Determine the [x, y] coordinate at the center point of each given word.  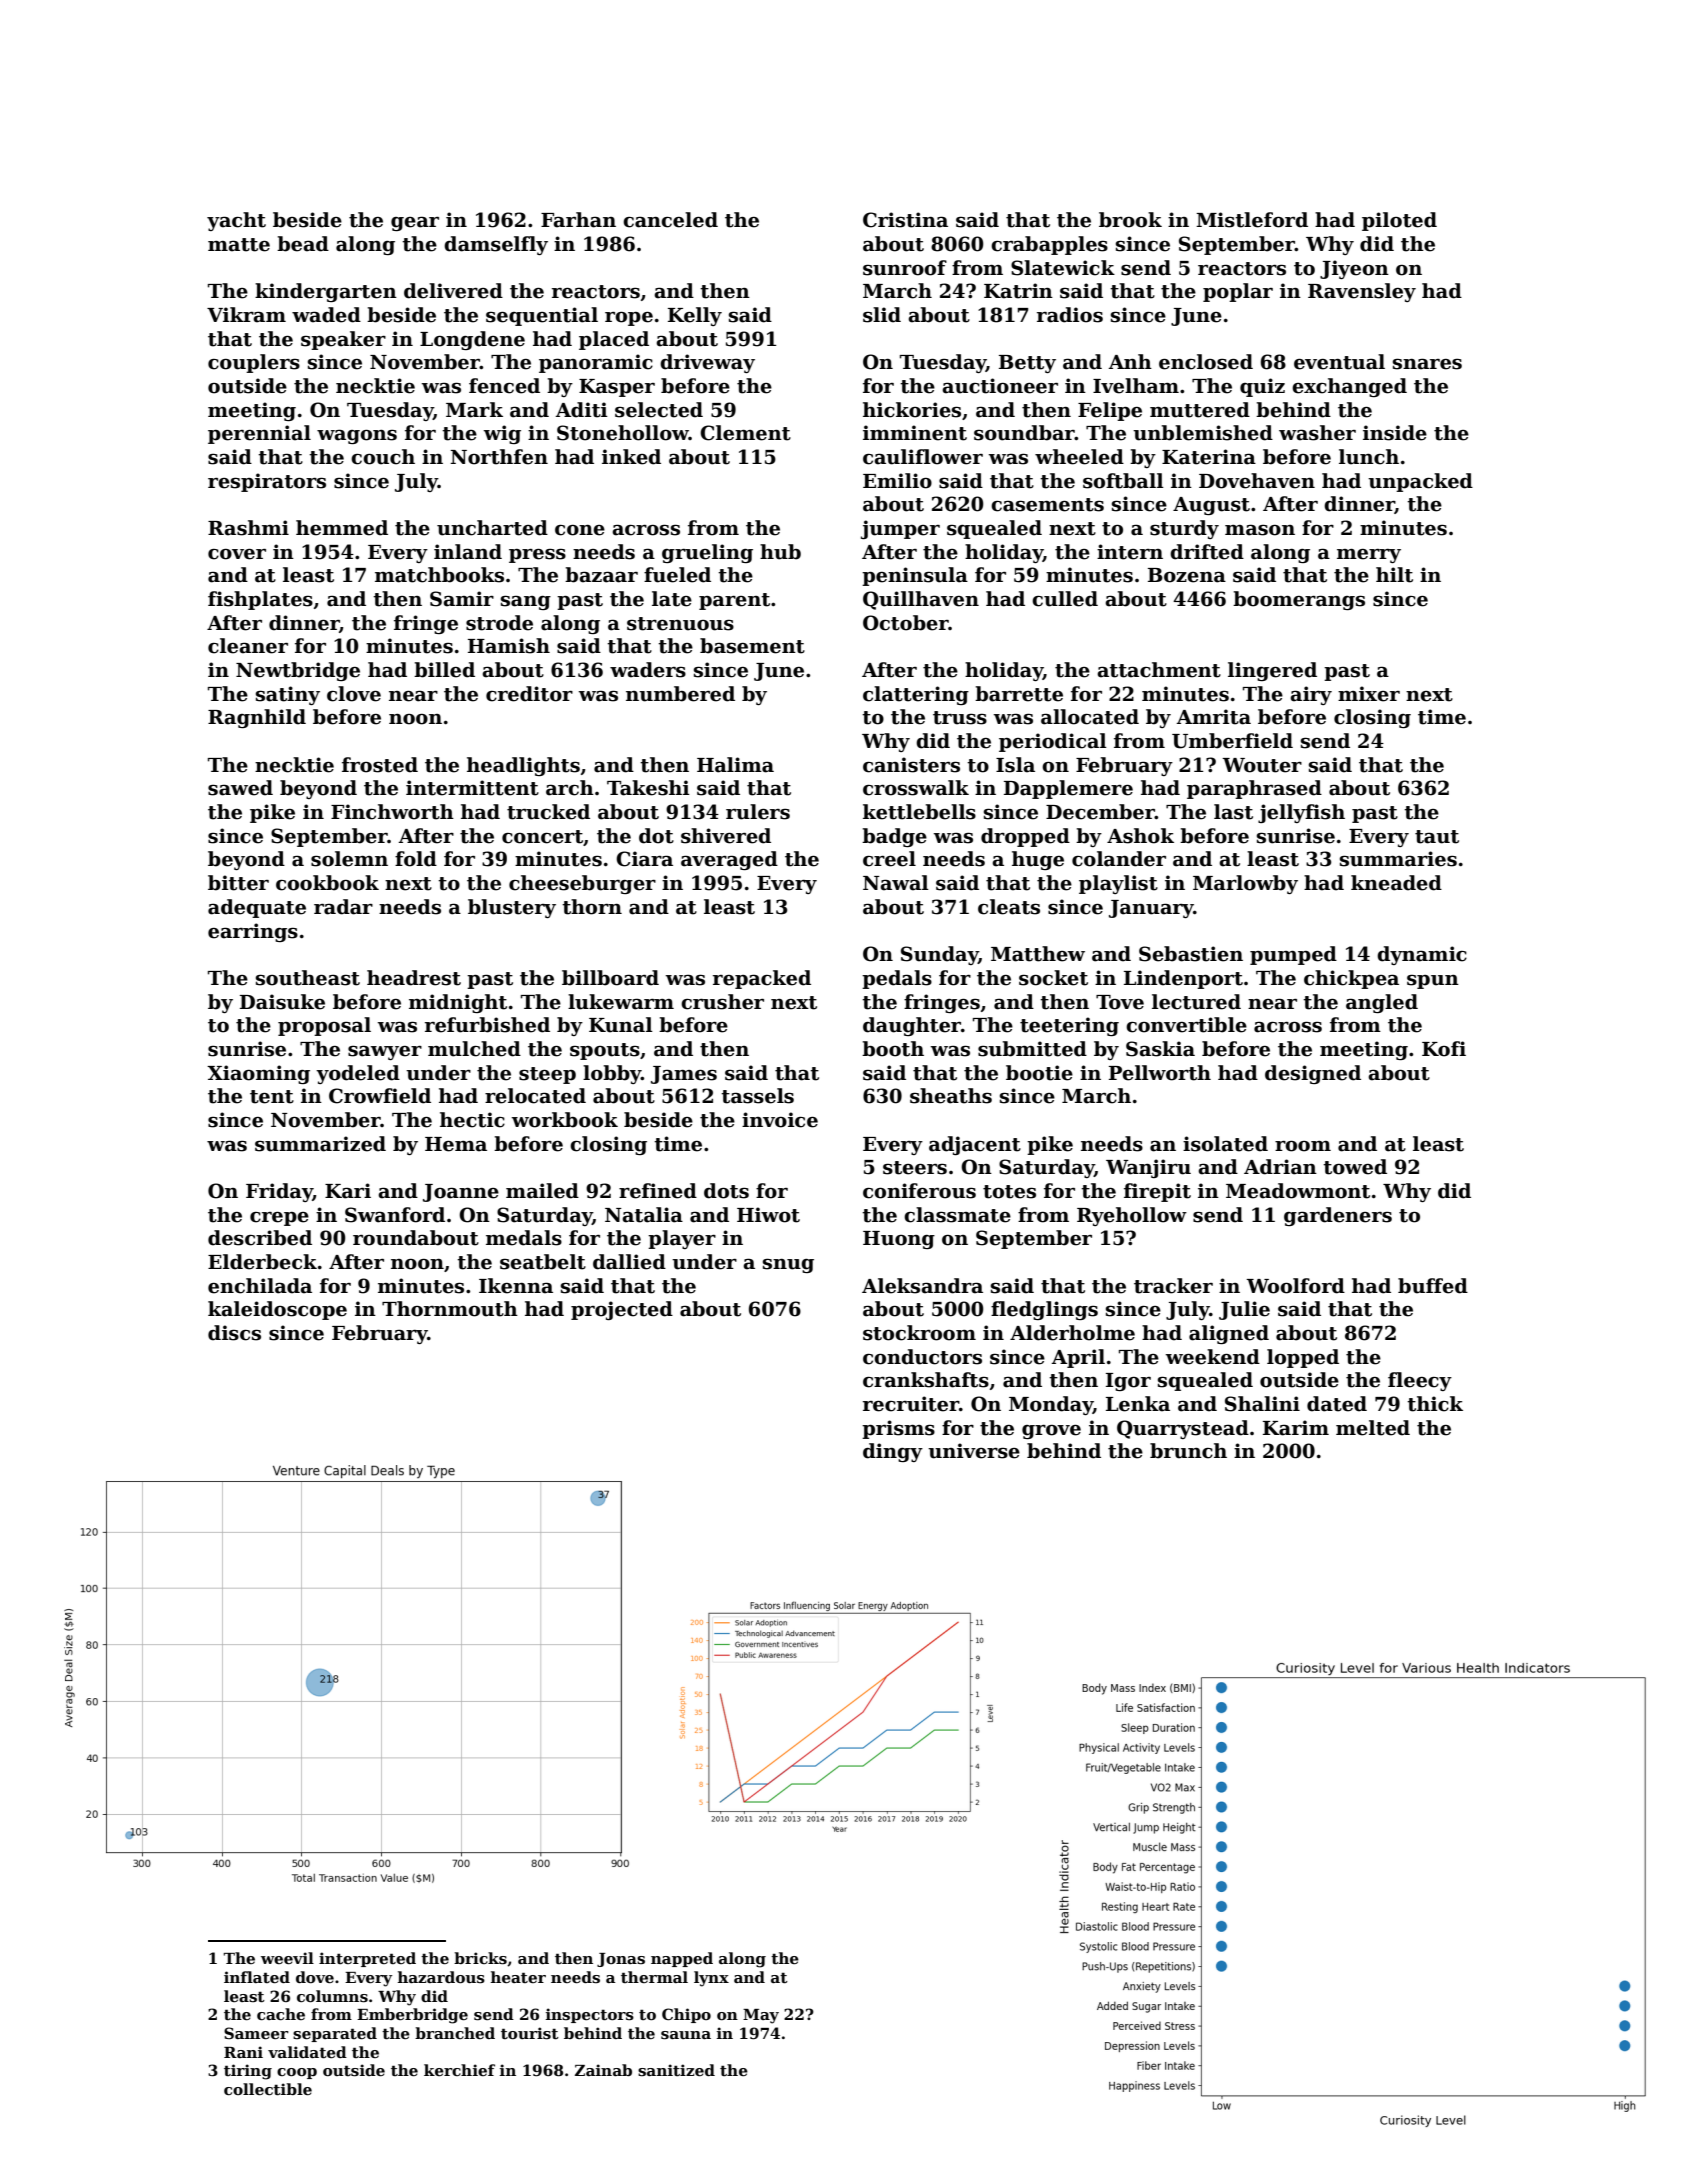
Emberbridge [412, 2016]
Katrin [1018, 291]
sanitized [676, 2070]
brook [1130, 220]
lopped [1303, 1358]
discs [234, 1333]
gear [415, 224]
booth [893, 1049]
